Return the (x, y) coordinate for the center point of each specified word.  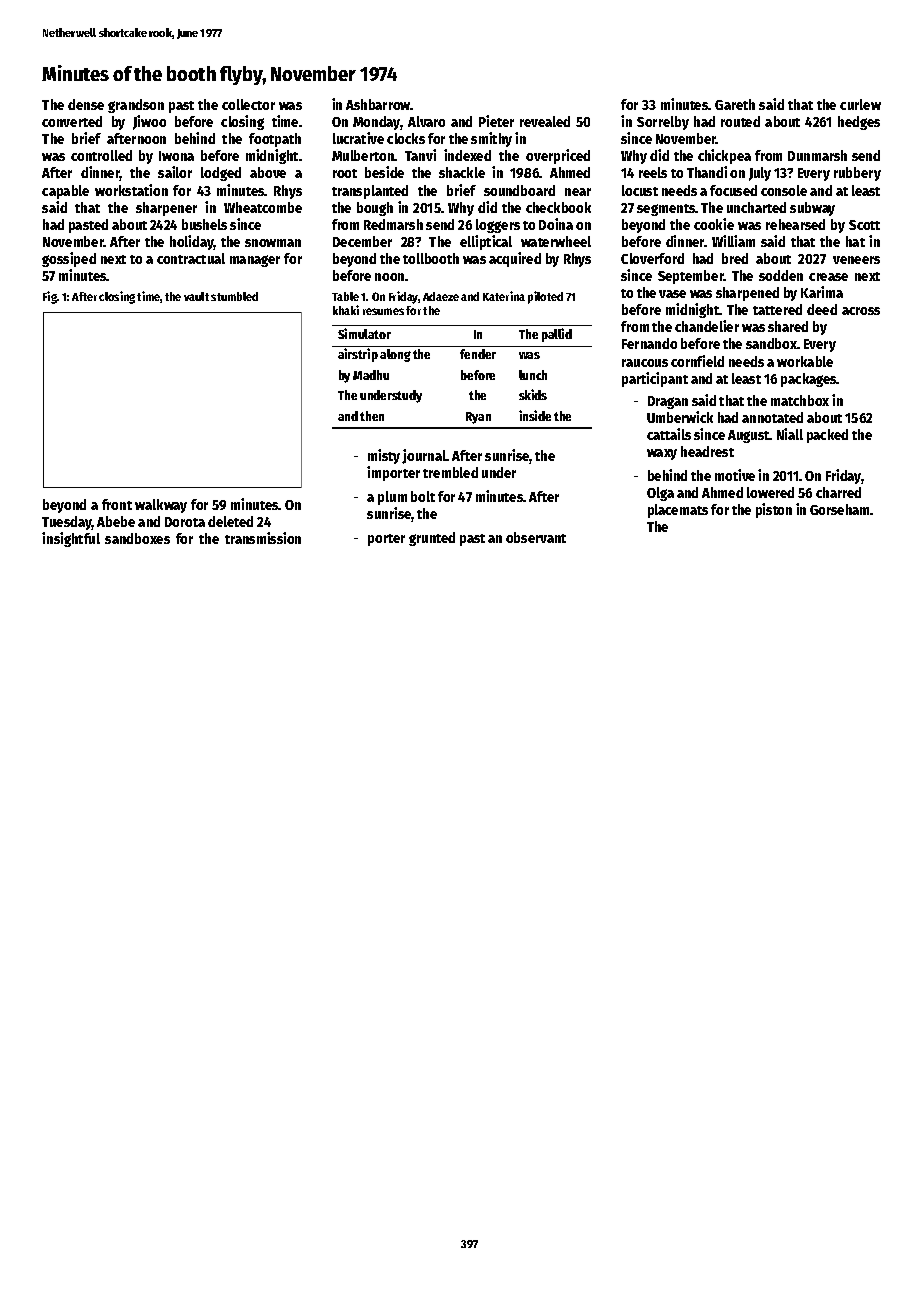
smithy (491, 139)
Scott (864, 225)
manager (255, 261)
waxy (662, 454)
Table (345, 296)
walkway (161, 506)
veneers (856, 260)
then (372, 416)
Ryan (478, 418)
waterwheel (556, 241)
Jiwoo (149, 122)
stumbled (234, 296)
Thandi (707, 172)
